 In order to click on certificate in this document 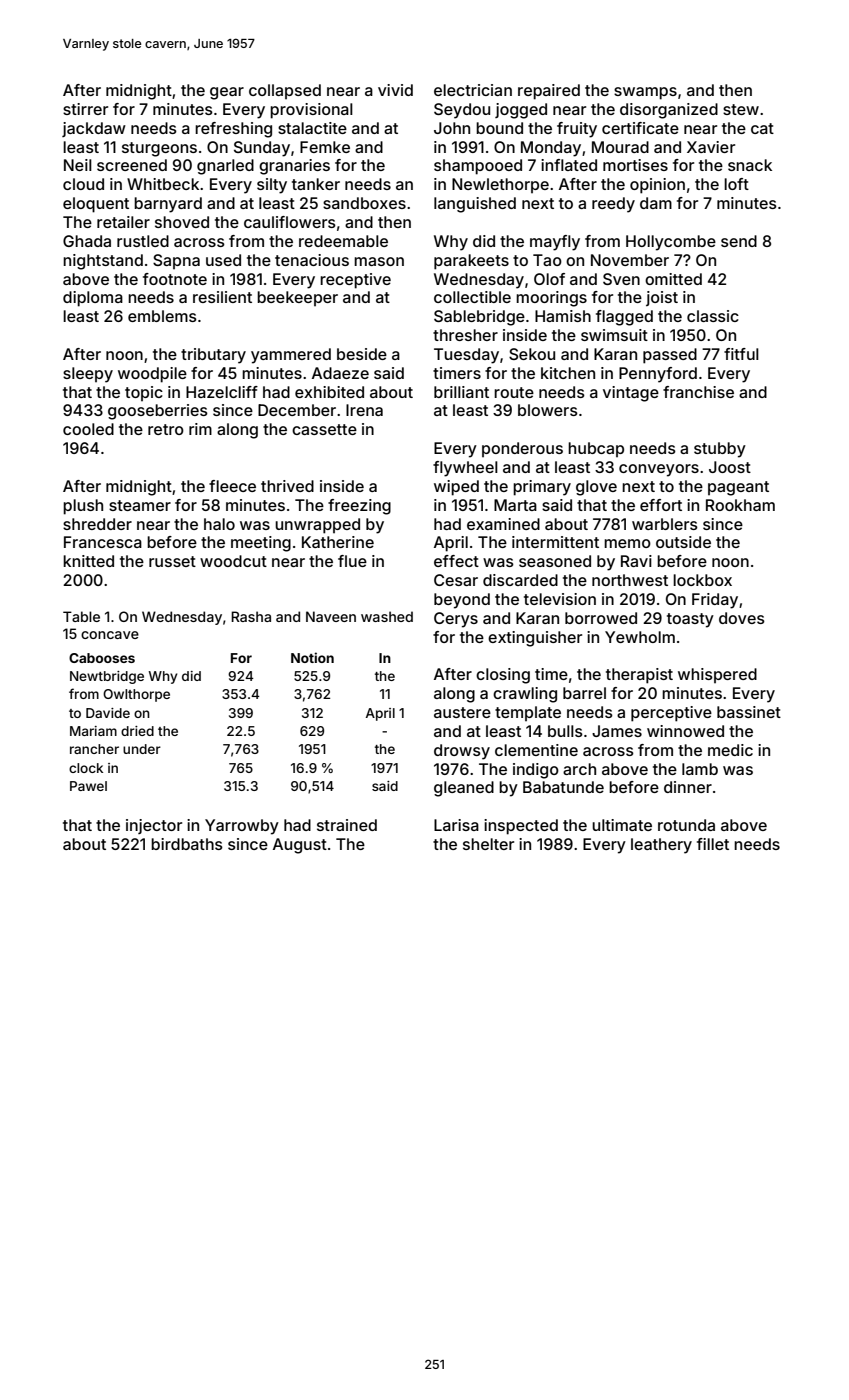, I will do `click(640, 128)`.
